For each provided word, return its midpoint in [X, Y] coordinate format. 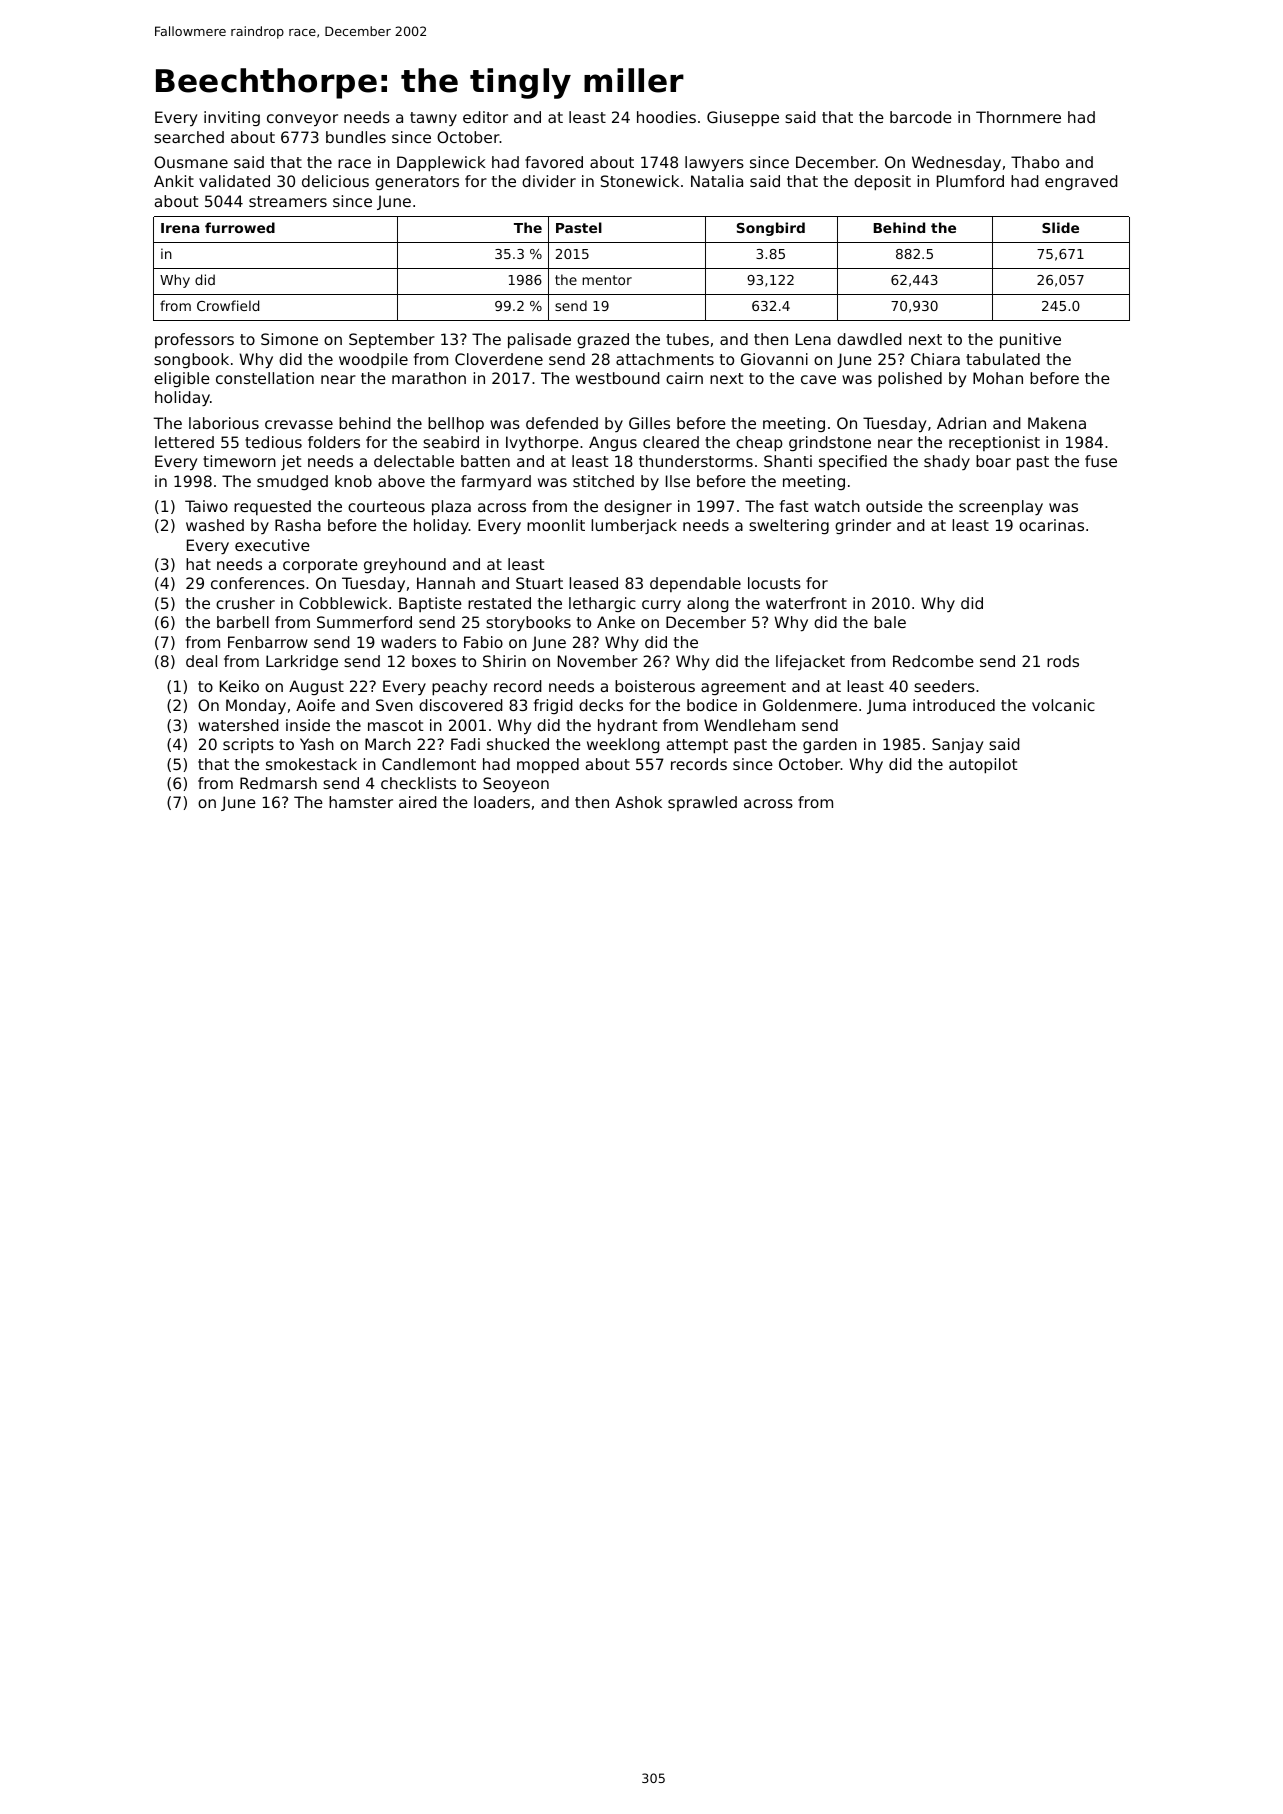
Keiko [239, 686]
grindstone [830, 443]
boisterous [655, 686]
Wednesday [956, 163]
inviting [232, 118]
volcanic [1063, 705]
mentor [607, 280]
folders [334, 442]
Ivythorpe [542, 444]
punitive [1030, 341]
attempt [697, 746]
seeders [944, 686]
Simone [289, 339]
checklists [418, 783]
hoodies [666, 117]
